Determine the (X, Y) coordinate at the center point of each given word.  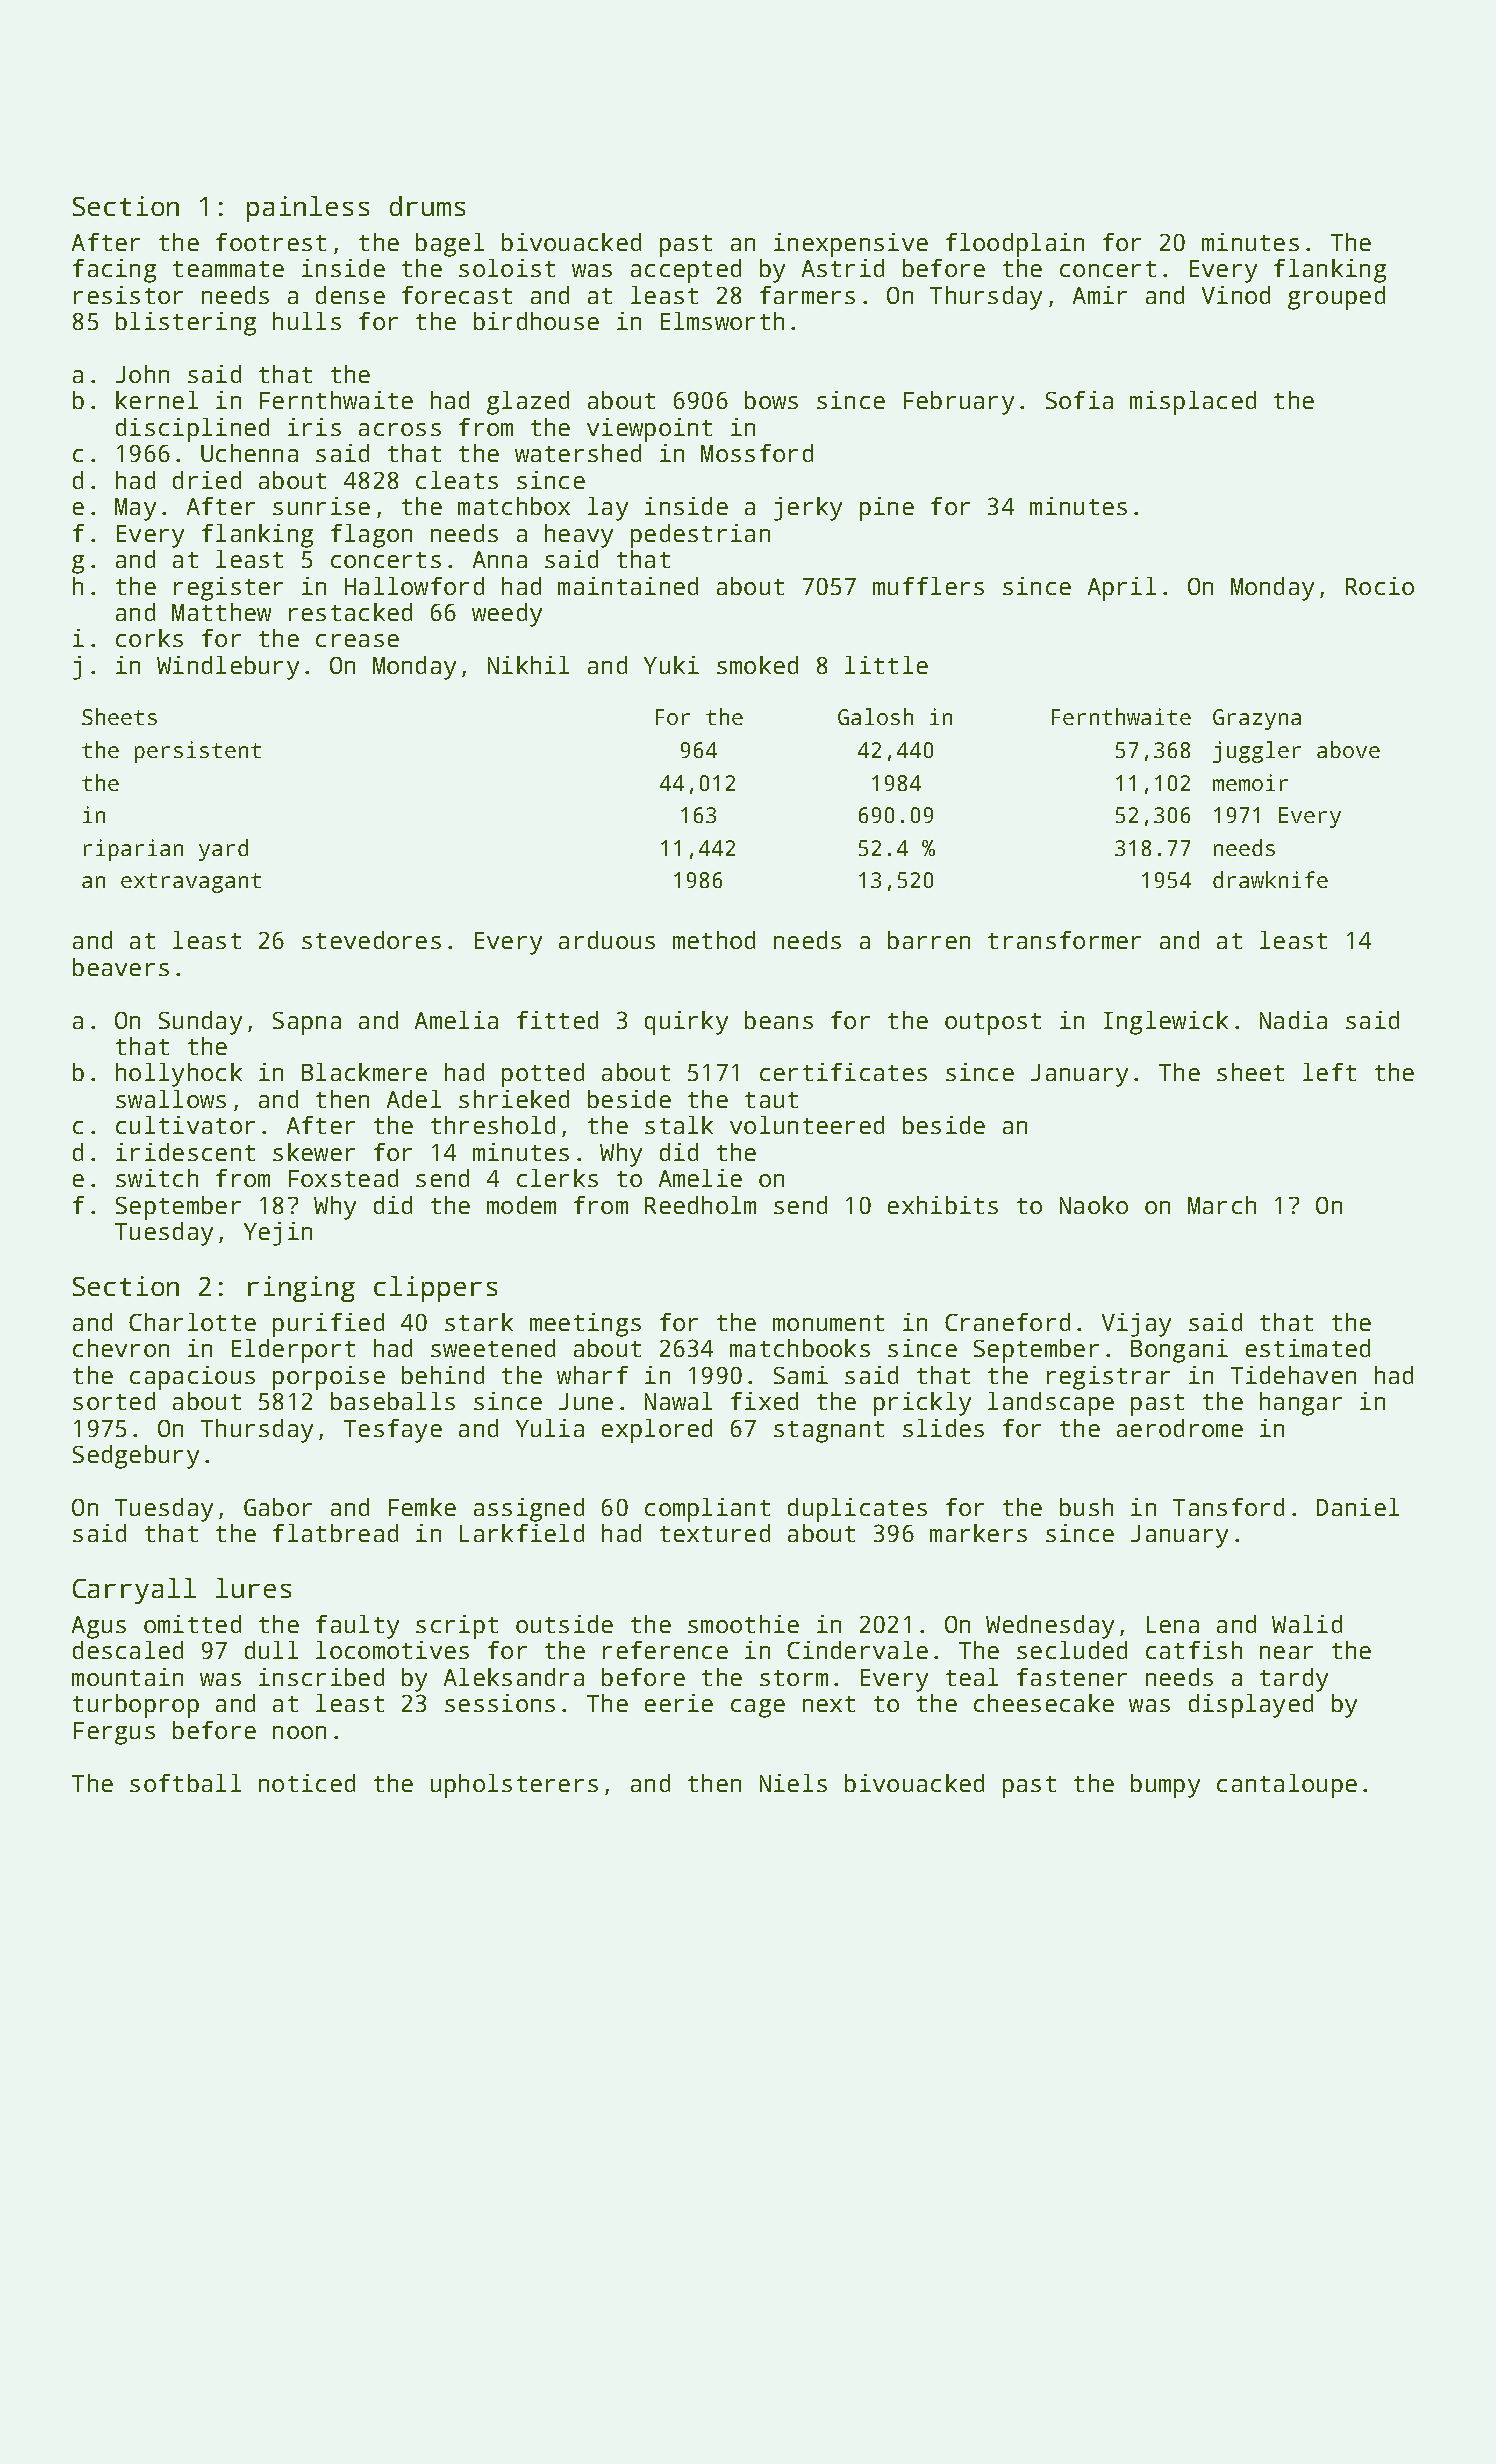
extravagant (191, 883)
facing (114, 271)
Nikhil (528, 665)
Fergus (114, 1733)
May (135, 509)
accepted (686, 271)
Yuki (671, 665)
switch (157, 1178)
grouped (1336, 298)
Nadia (1293, 1020)
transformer (1064, 940)
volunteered (807, 1125)
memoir (1250, 782)
